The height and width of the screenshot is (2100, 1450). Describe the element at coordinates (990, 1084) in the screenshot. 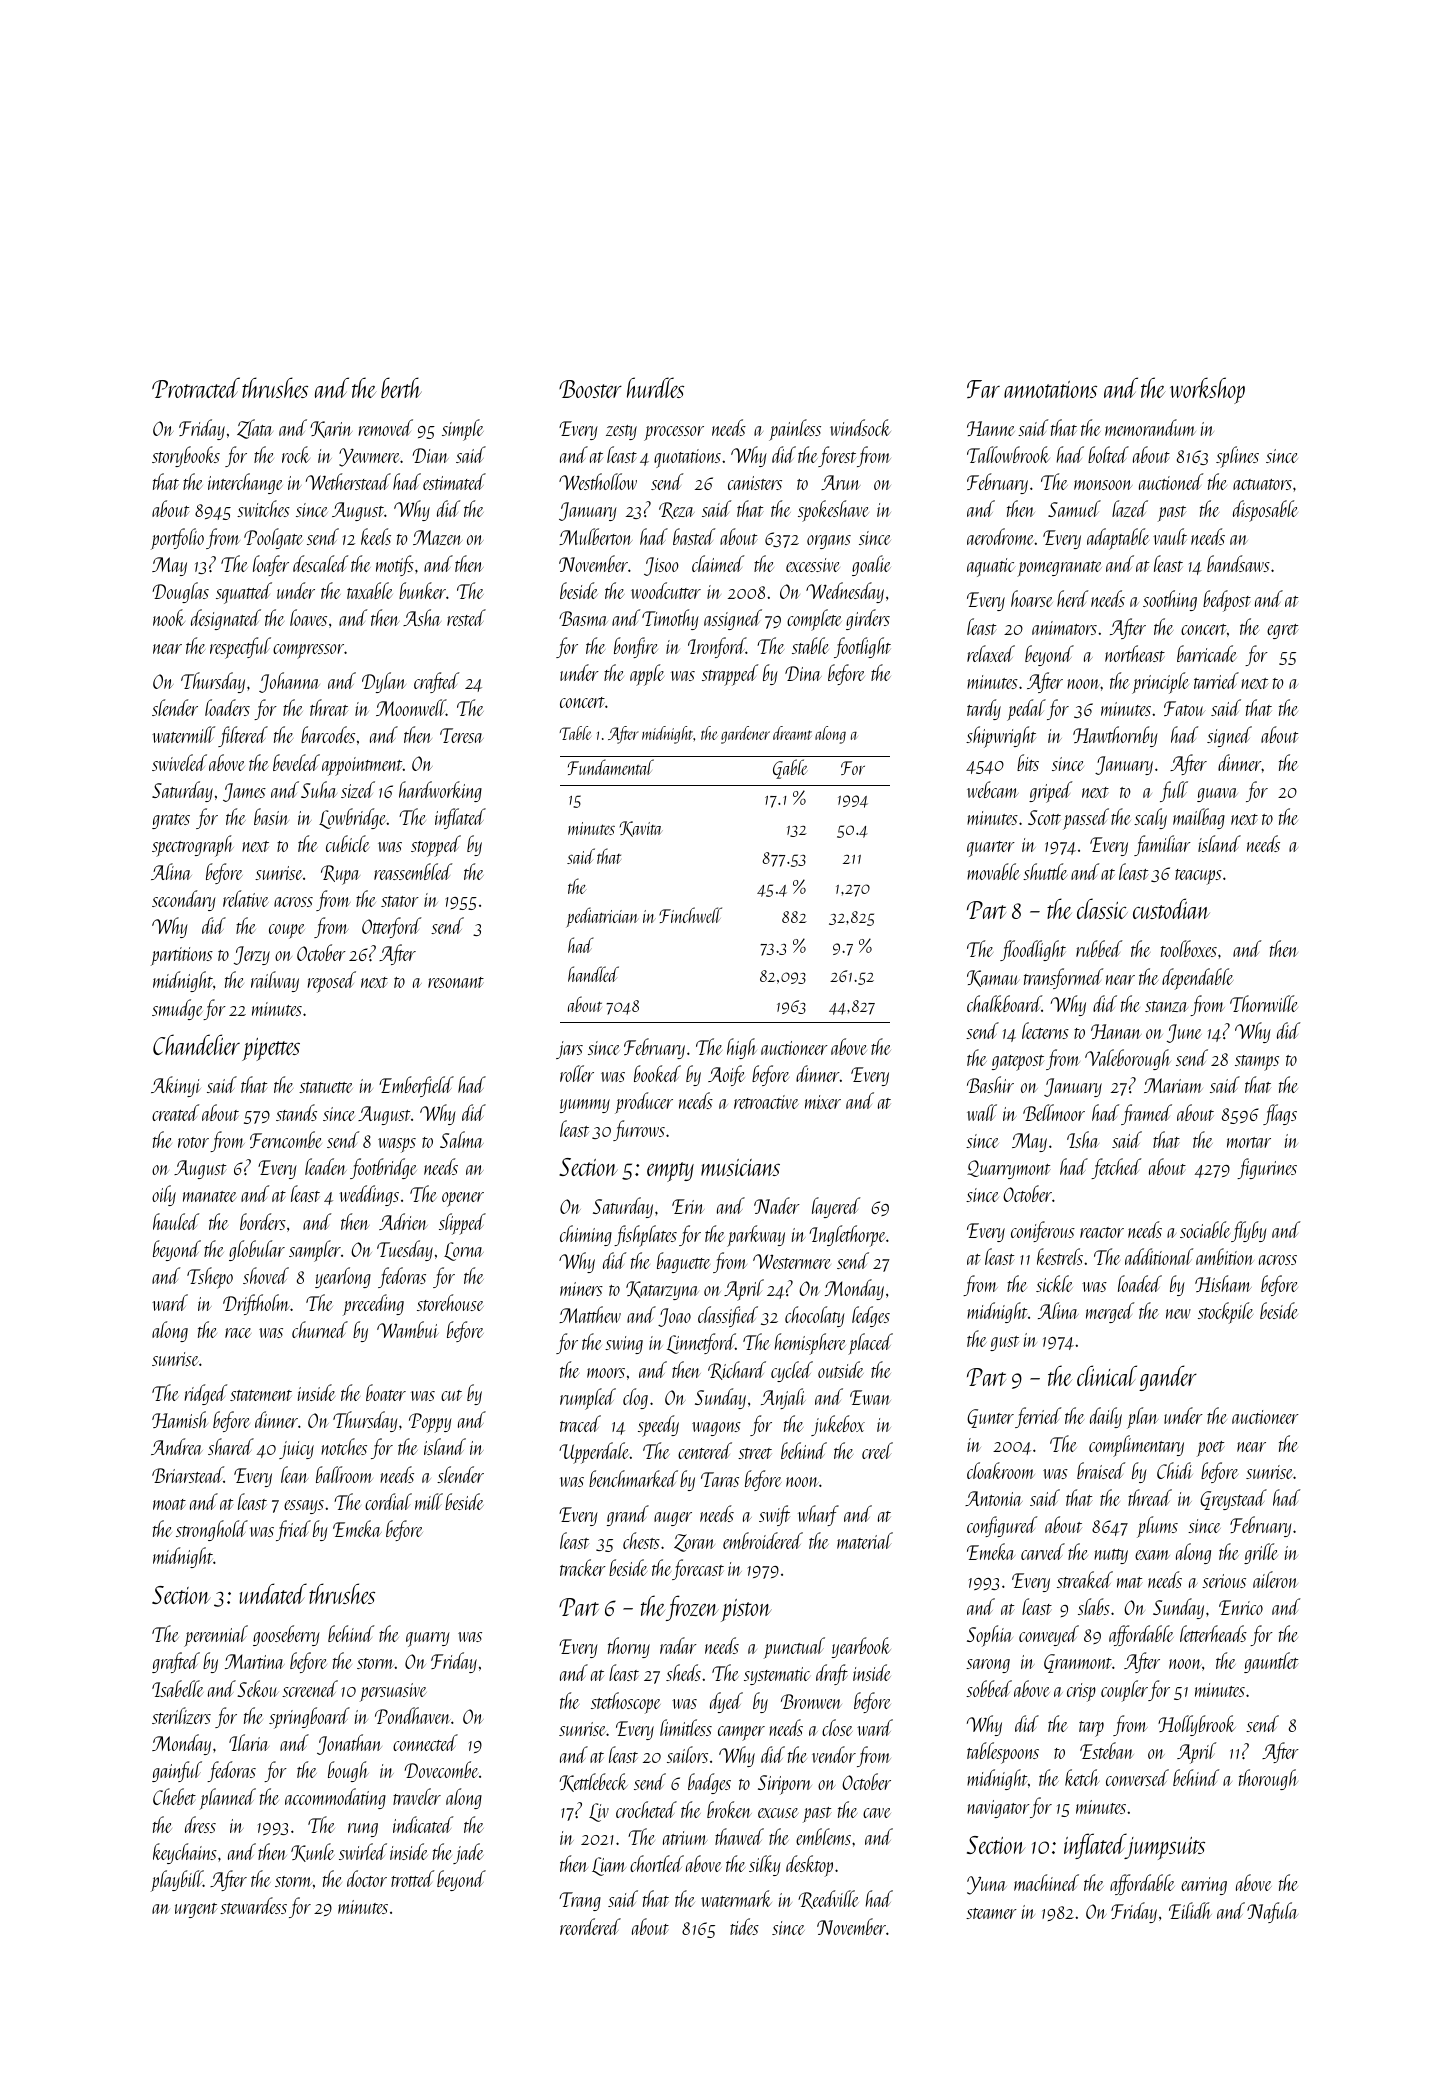

I see `Bashir` at that location.
